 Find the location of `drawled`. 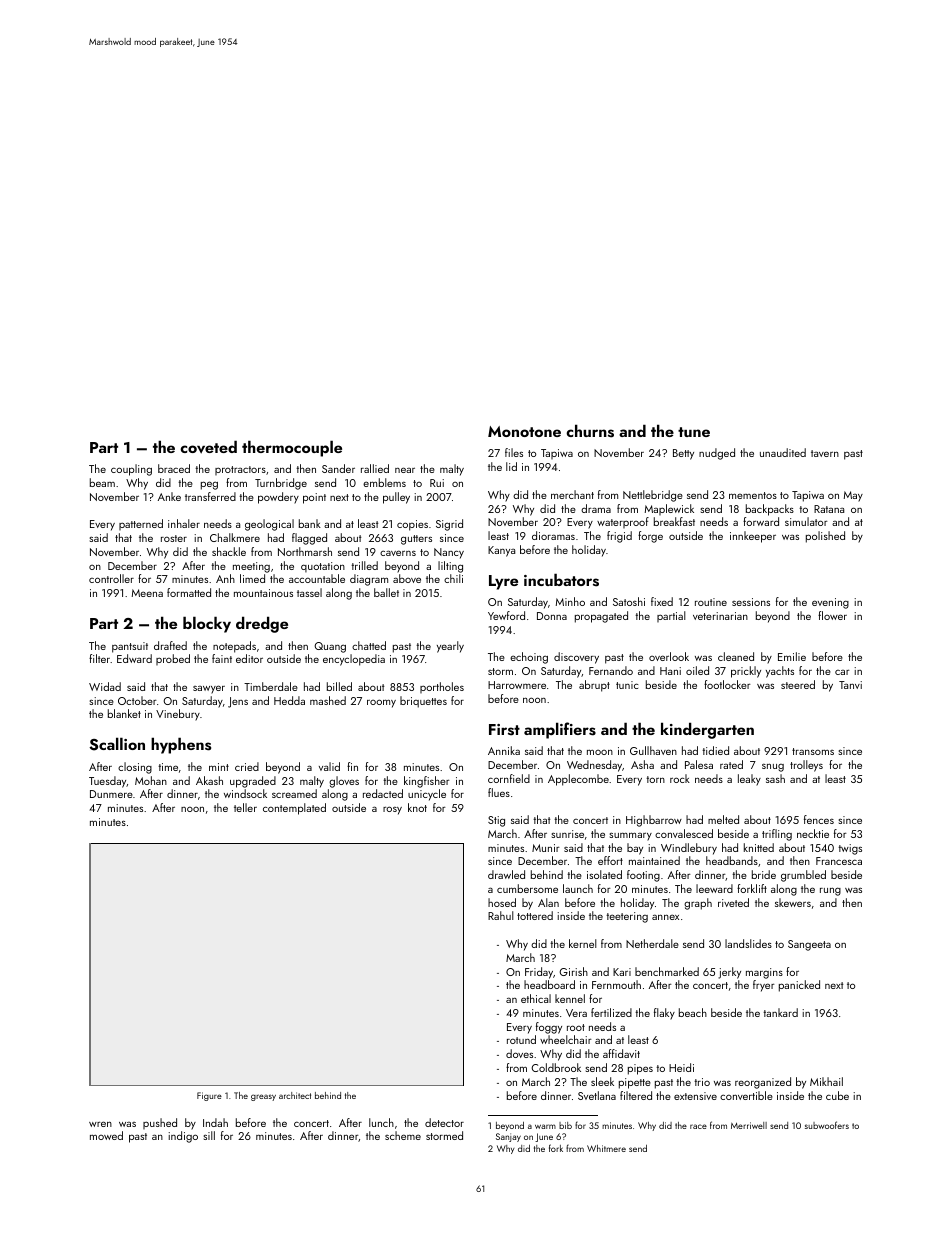

drawled is located at coordinates (506, 874).
